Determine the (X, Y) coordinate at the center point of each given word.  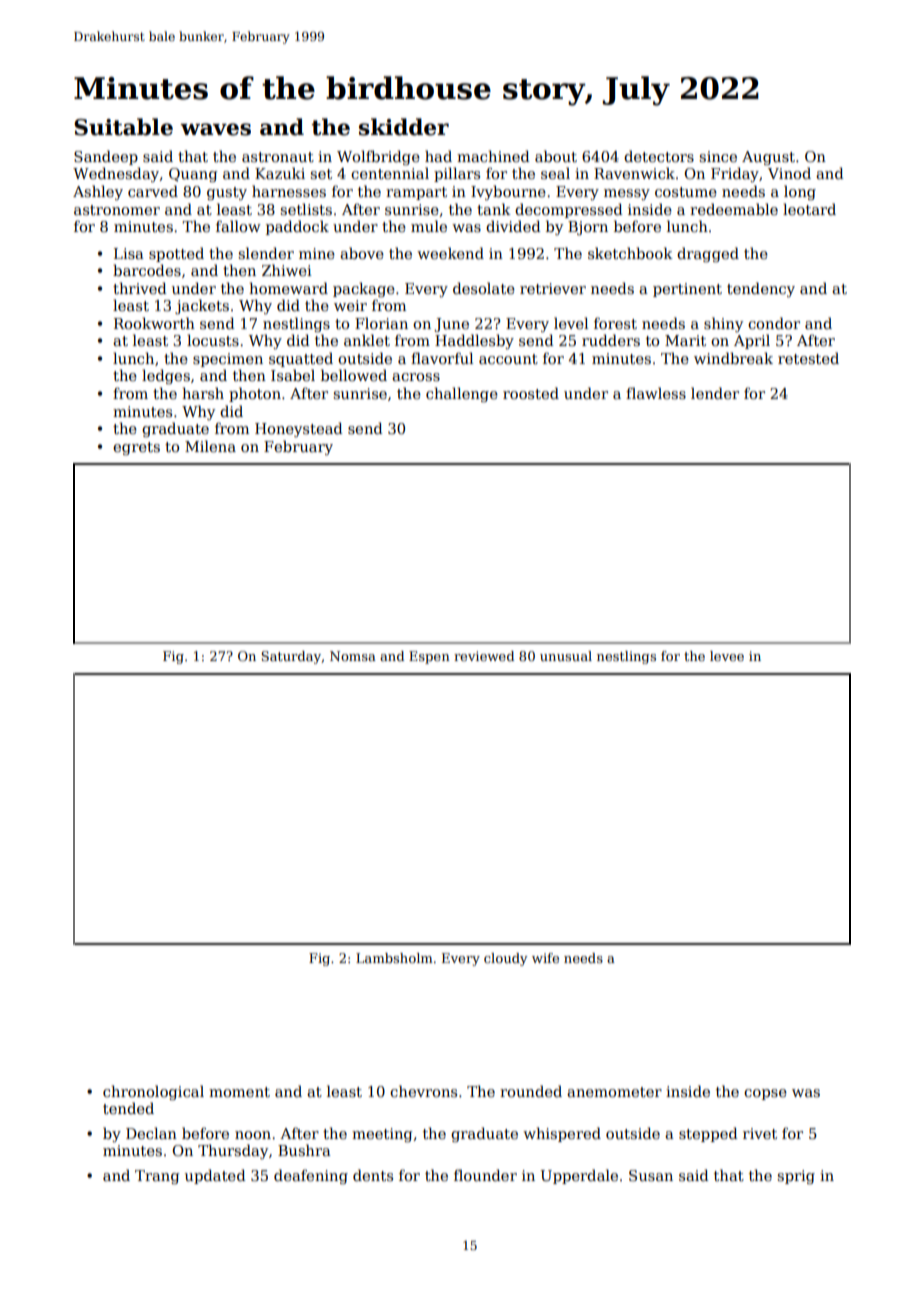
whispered (562, 1134)
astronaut (278, 157)
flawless (656, 393)
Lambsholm (394, 958)
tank (494, 209)
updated (215, 1176)
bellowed (354, 375)
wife (545, 958)
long (800, 192)
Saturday (291, 657)
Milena (210, 446)
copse (765, 1094)
